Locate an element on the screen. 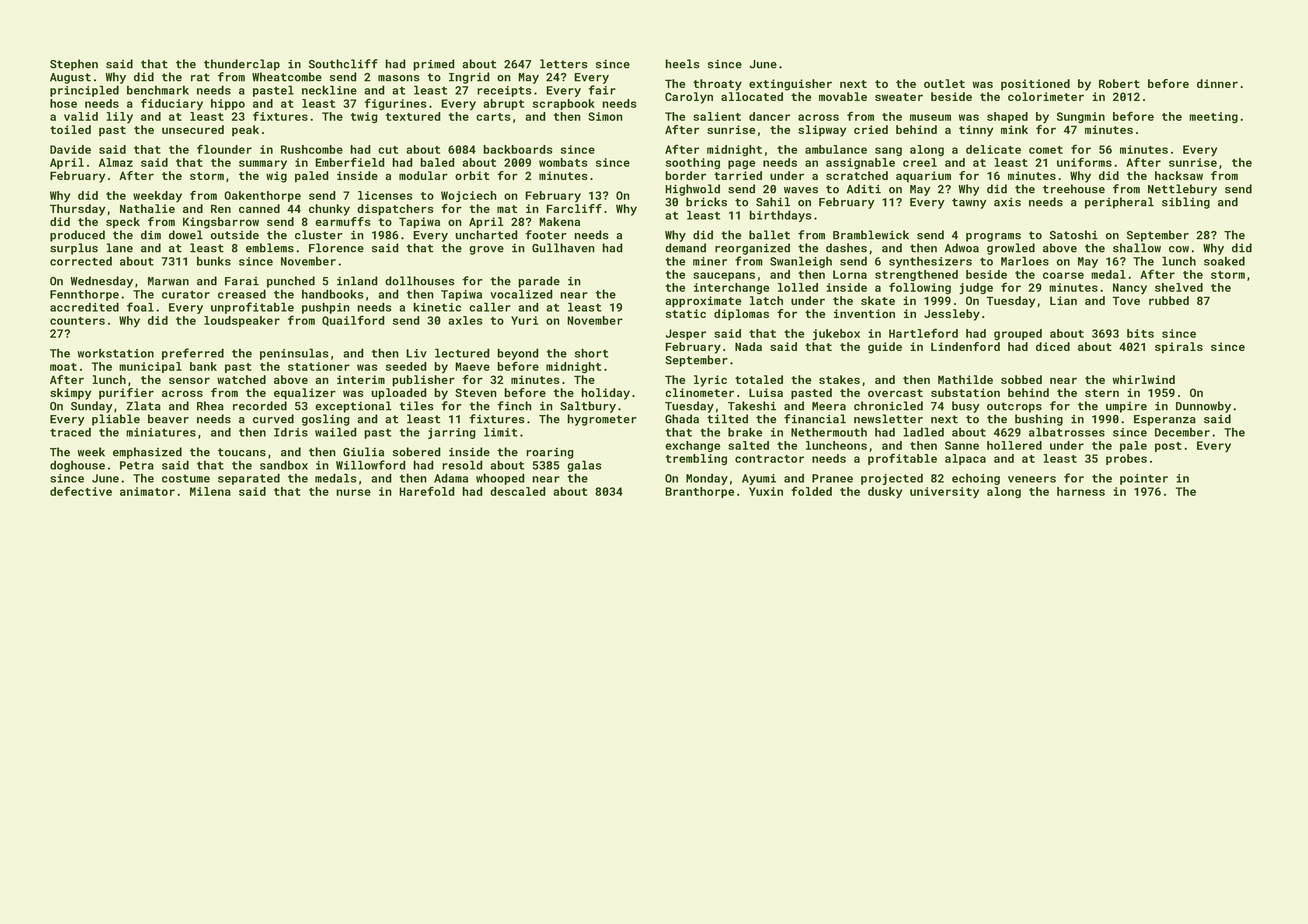  heels is located at coordinates (682, 64).
